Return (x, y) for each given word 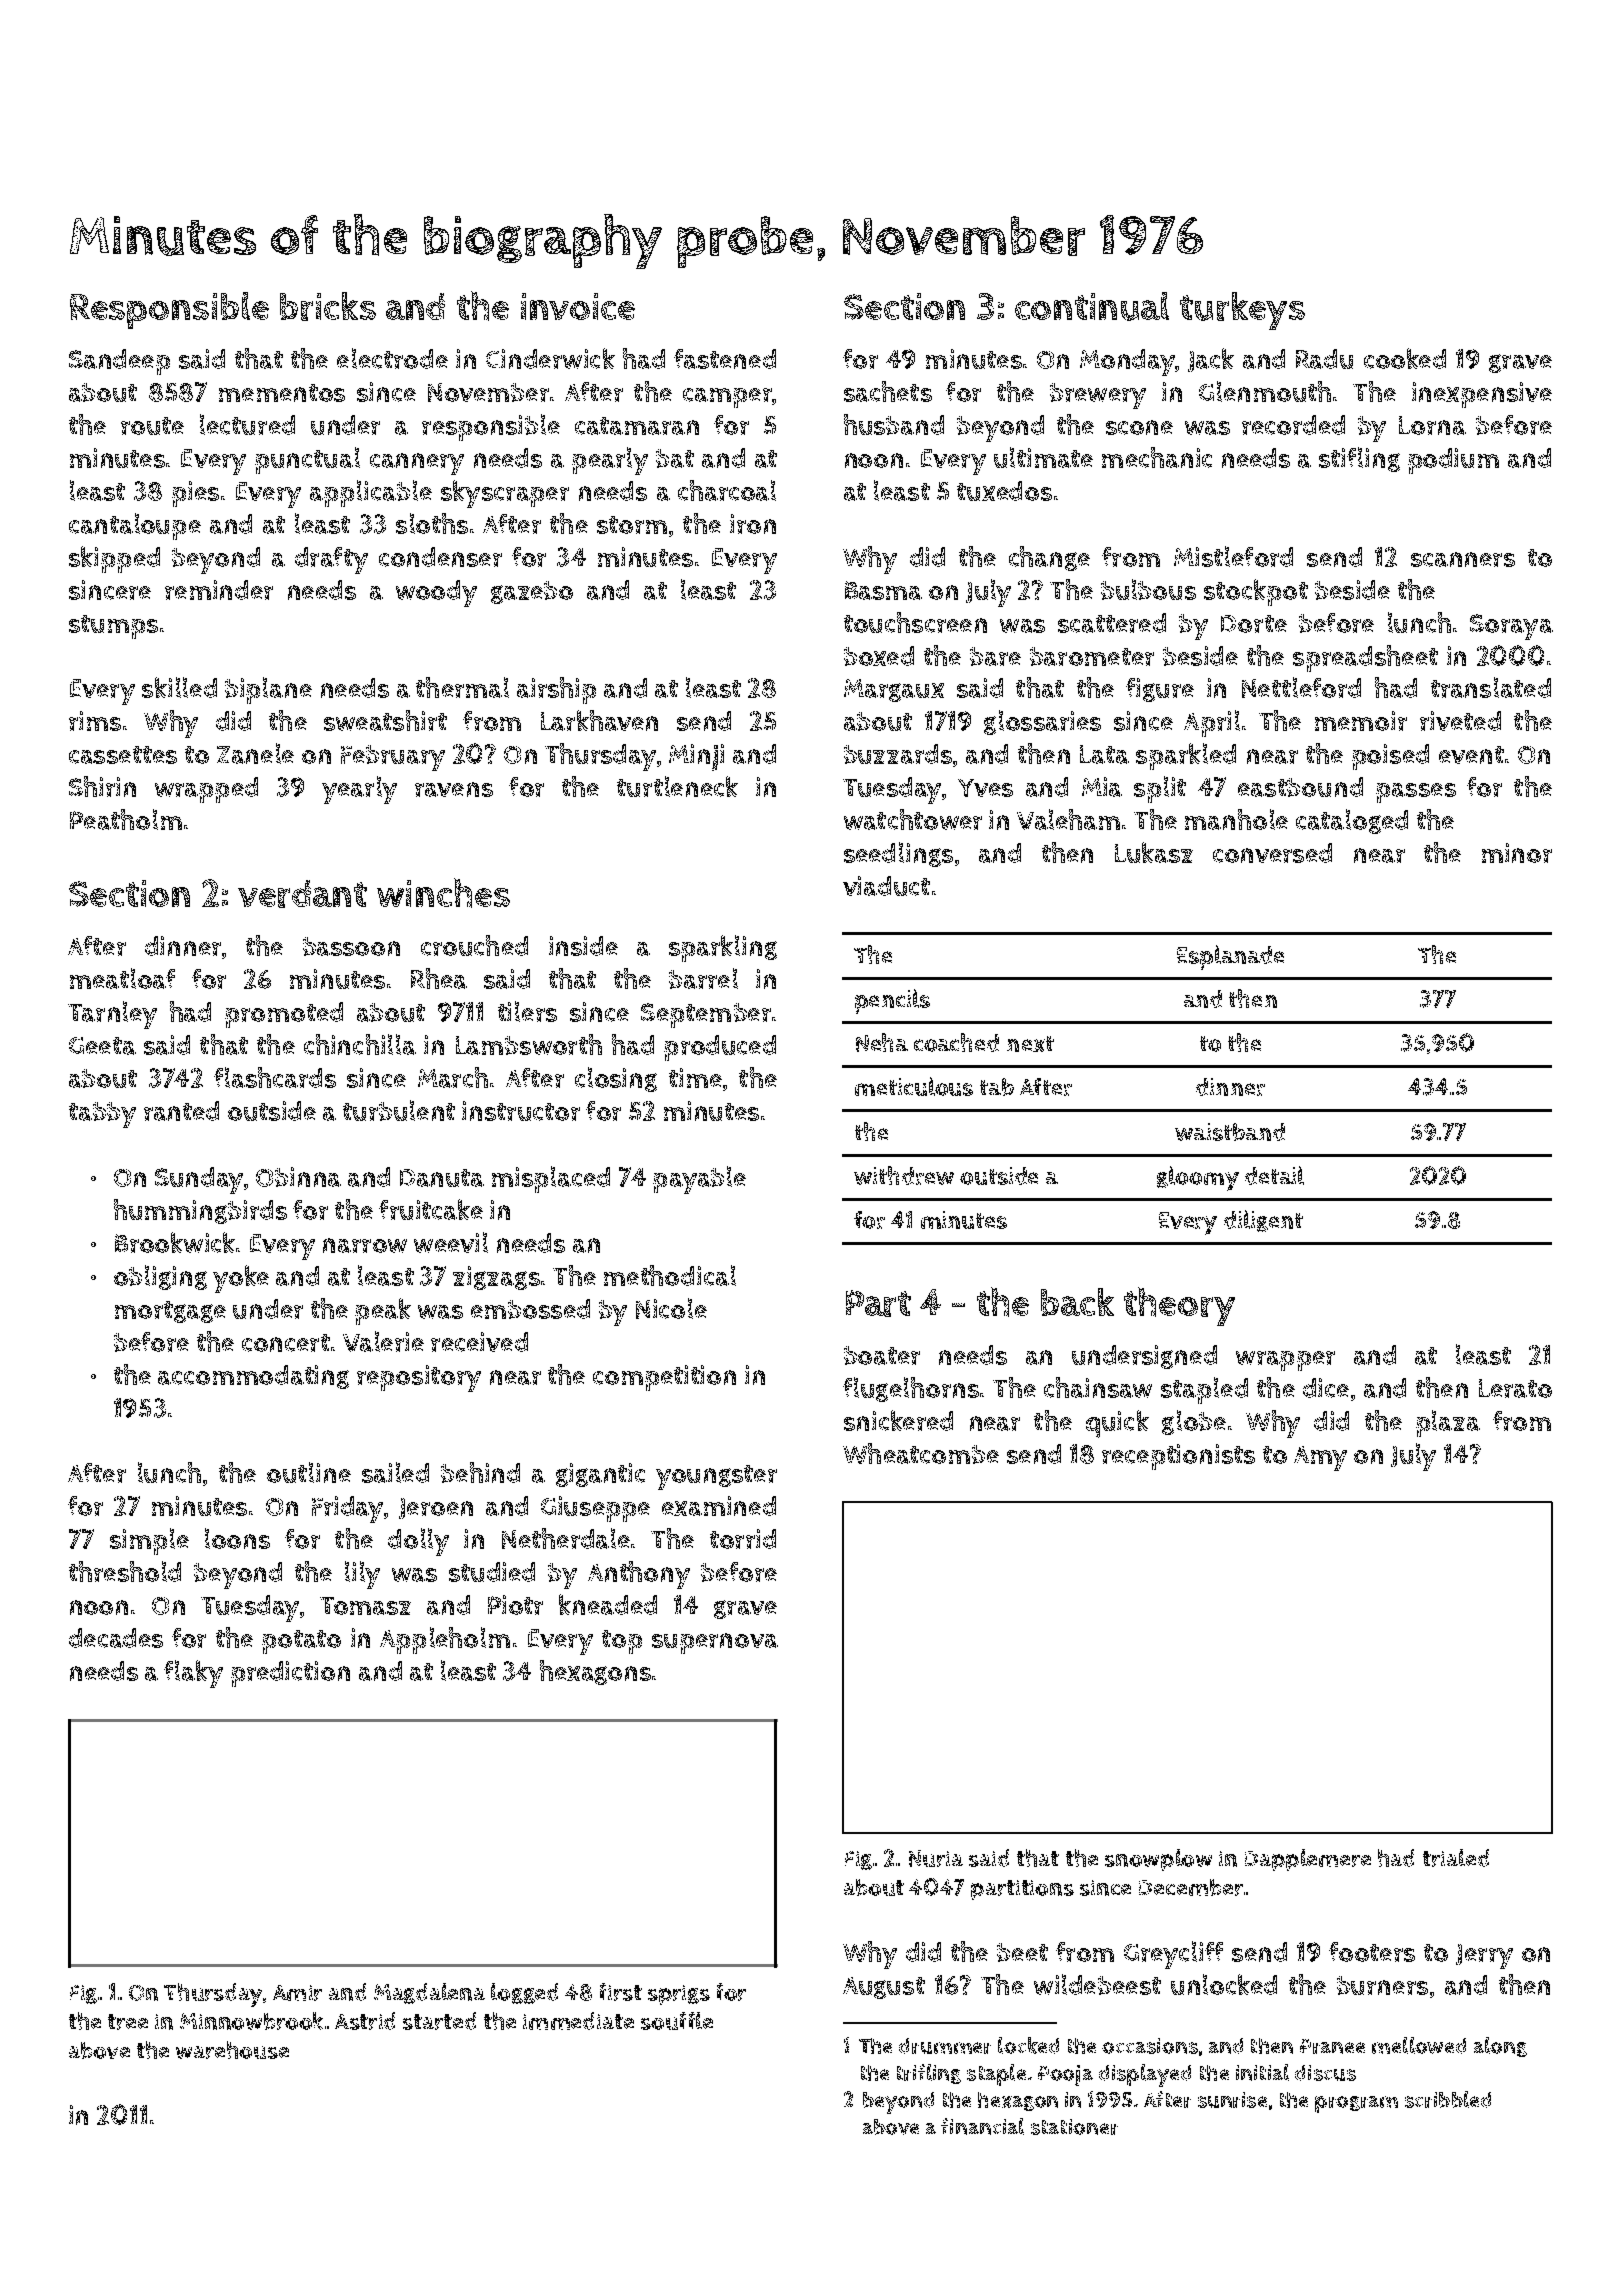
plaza (1448, 1423)
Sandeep (119, 362)
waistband (1230, 1132)
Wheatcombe (921, 1453)
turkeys (1242, 311)
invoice (578, 306)
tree (128, 2022)
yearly (359, 790)
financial (982, 2126)
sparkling (723, 948)
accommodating (253, 1377)
